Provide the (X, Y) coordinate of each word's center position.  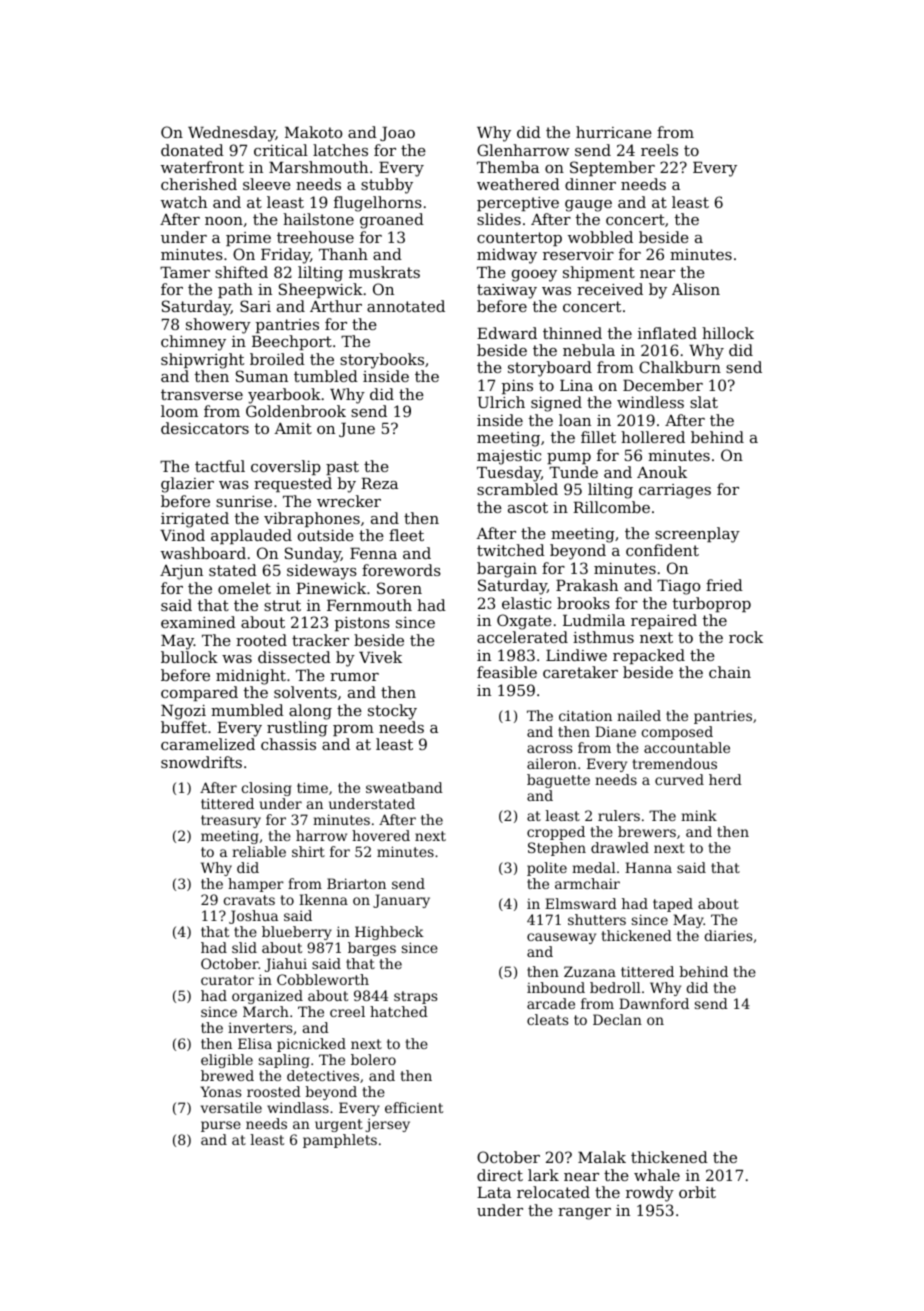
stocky (392, 712)
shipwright (202, 361)
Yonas (220, 1091)
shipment (599, 273)
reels (659, 150)
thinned (572, 333)
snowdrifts (201, 762)
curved (679, 779)
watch (184, 202)
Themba (508, 167)
